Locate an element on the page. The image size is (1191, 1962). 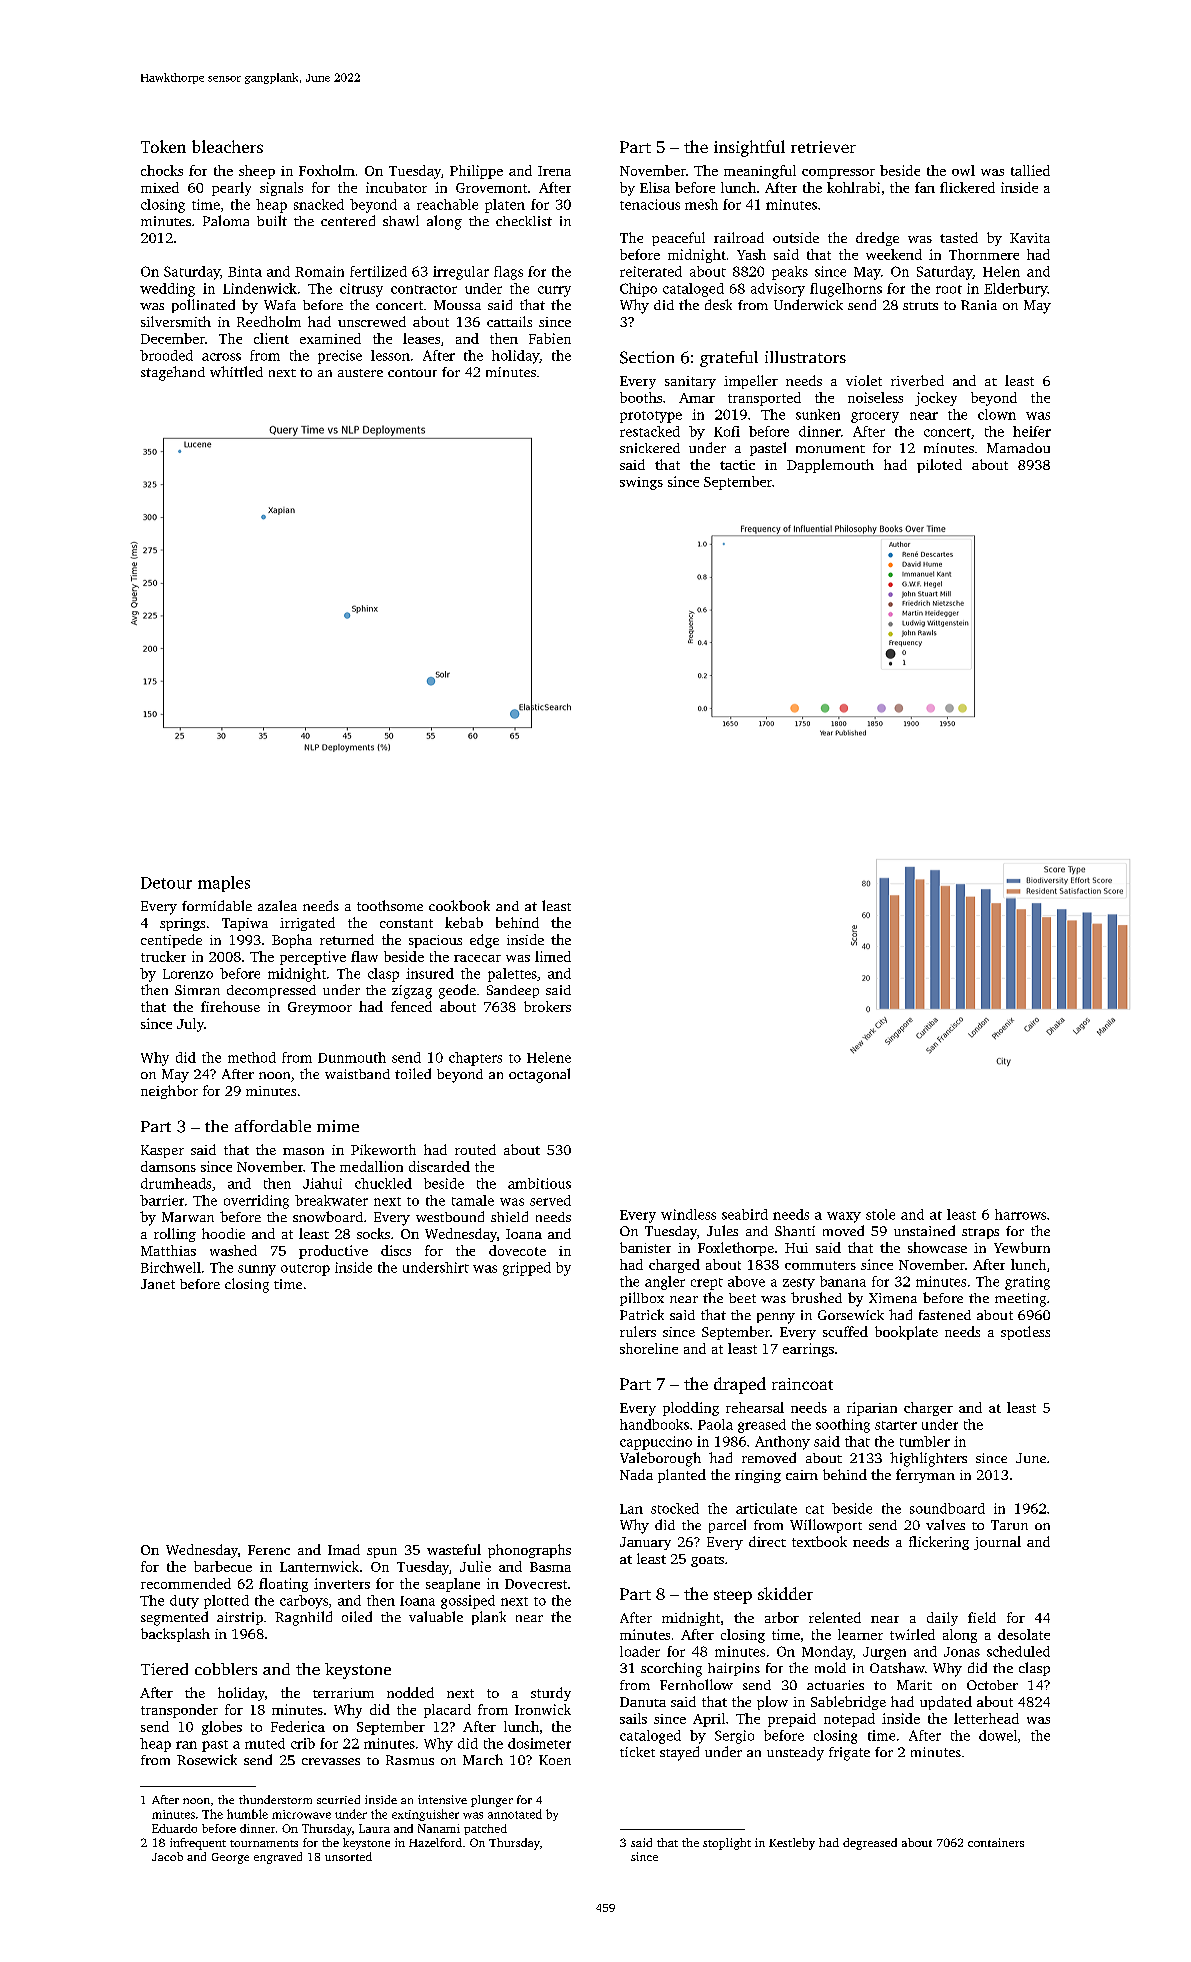
stole is located at coordinates (880, 1214).
